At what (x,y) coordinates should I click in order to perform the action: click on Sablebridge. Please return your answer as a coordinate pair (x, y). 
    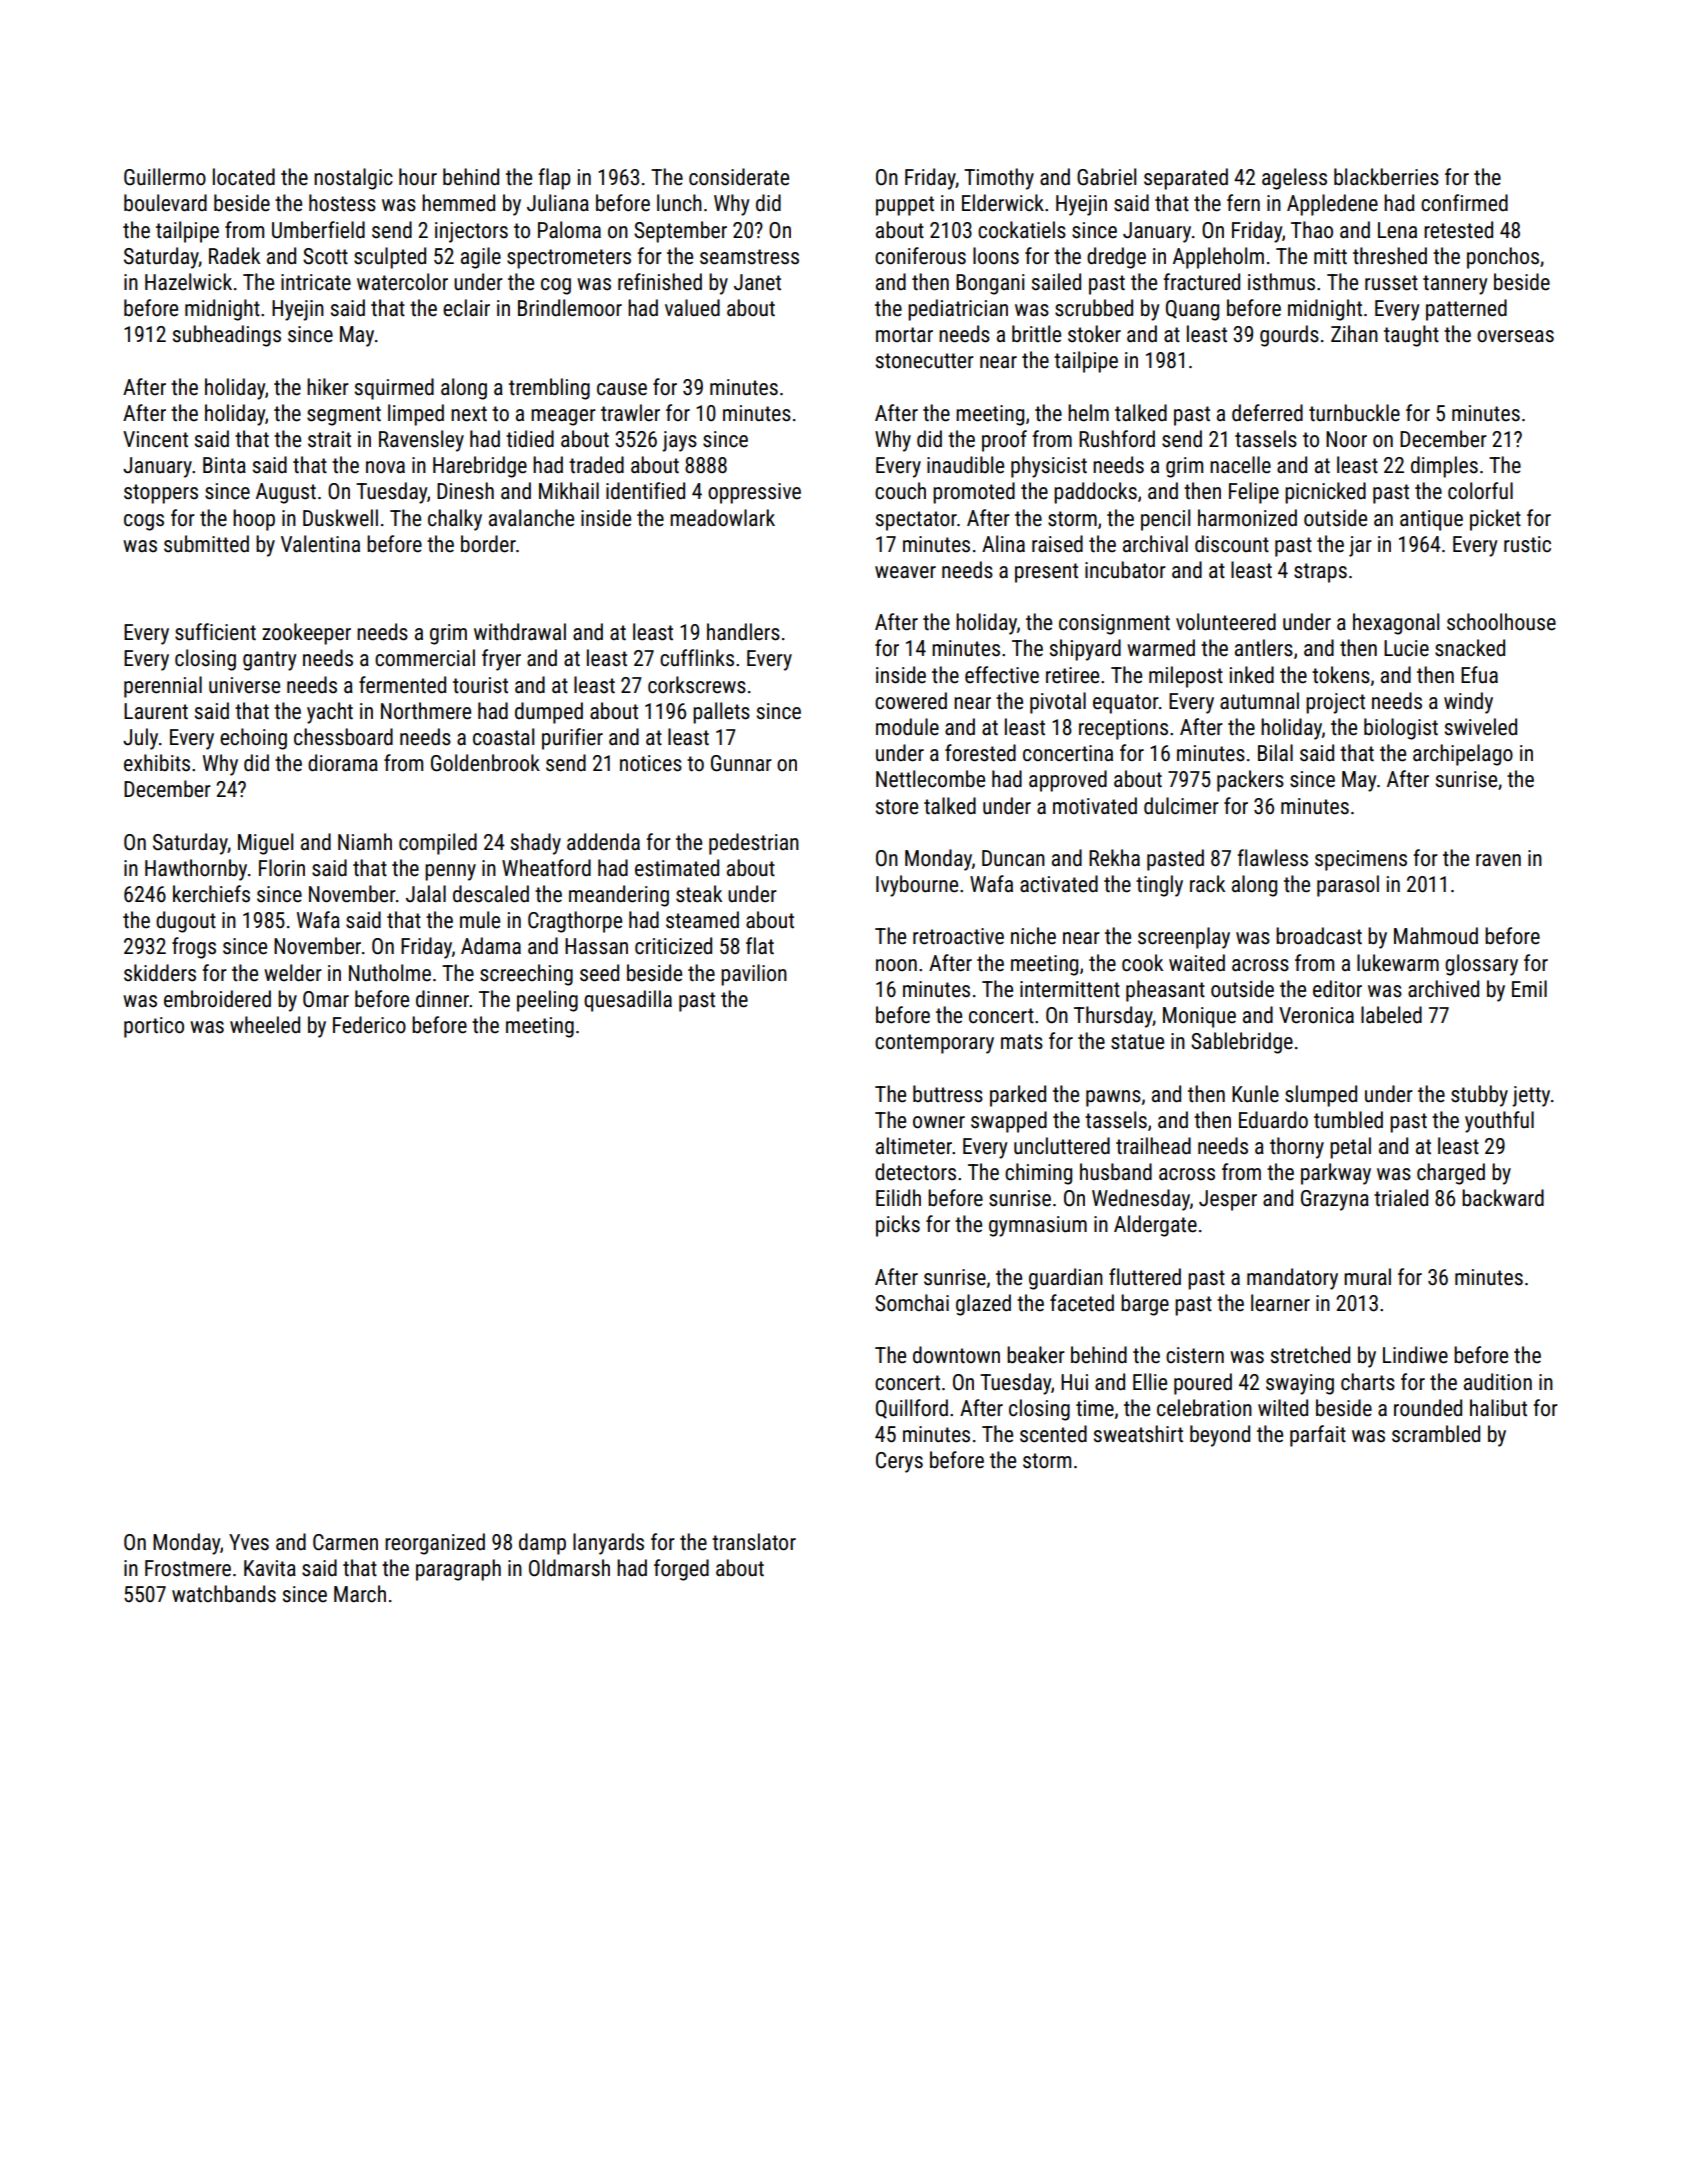
    Looking at the image, I should click on (1242, 1043).
